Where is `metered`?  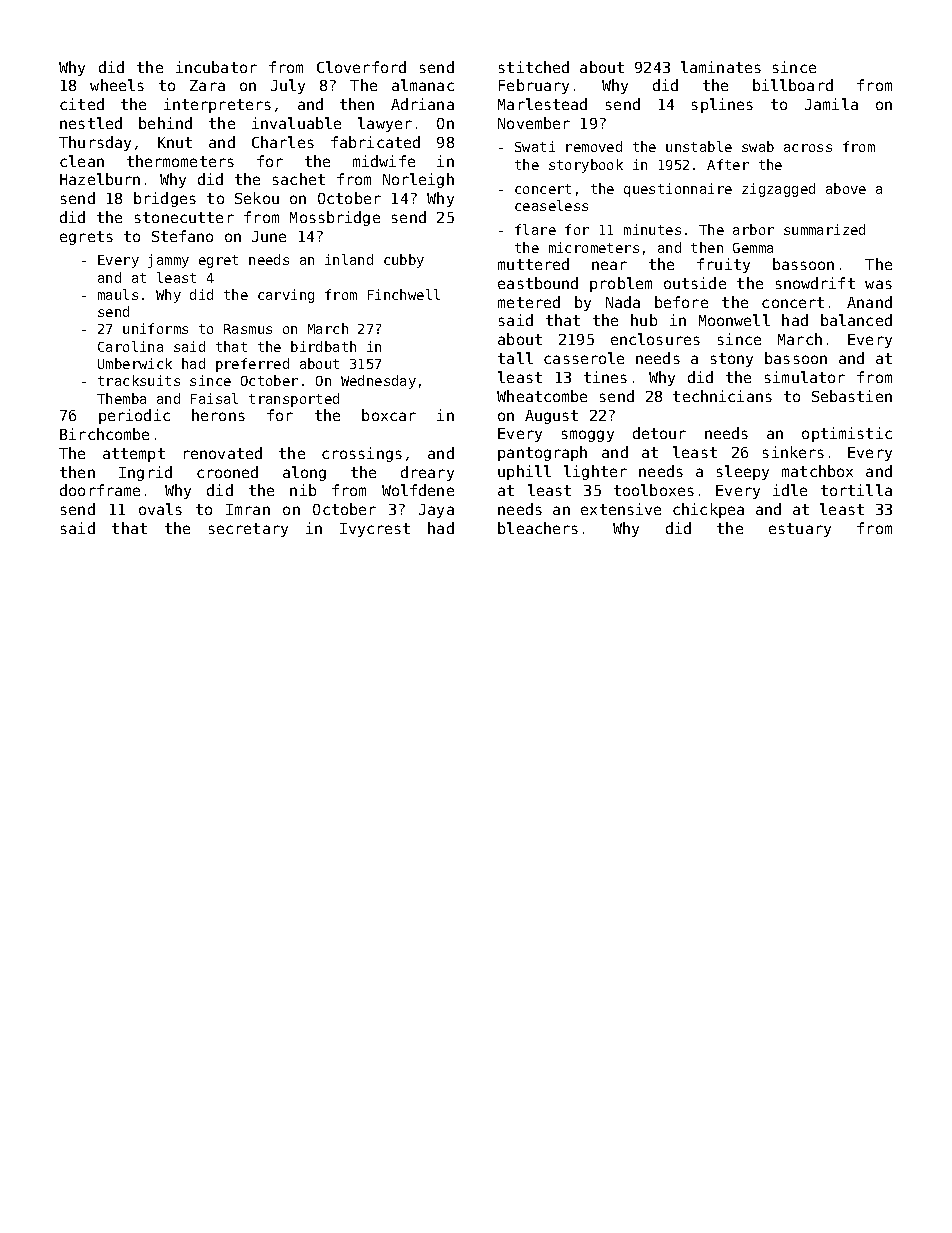 metered is located at coordinates (529, 302).
